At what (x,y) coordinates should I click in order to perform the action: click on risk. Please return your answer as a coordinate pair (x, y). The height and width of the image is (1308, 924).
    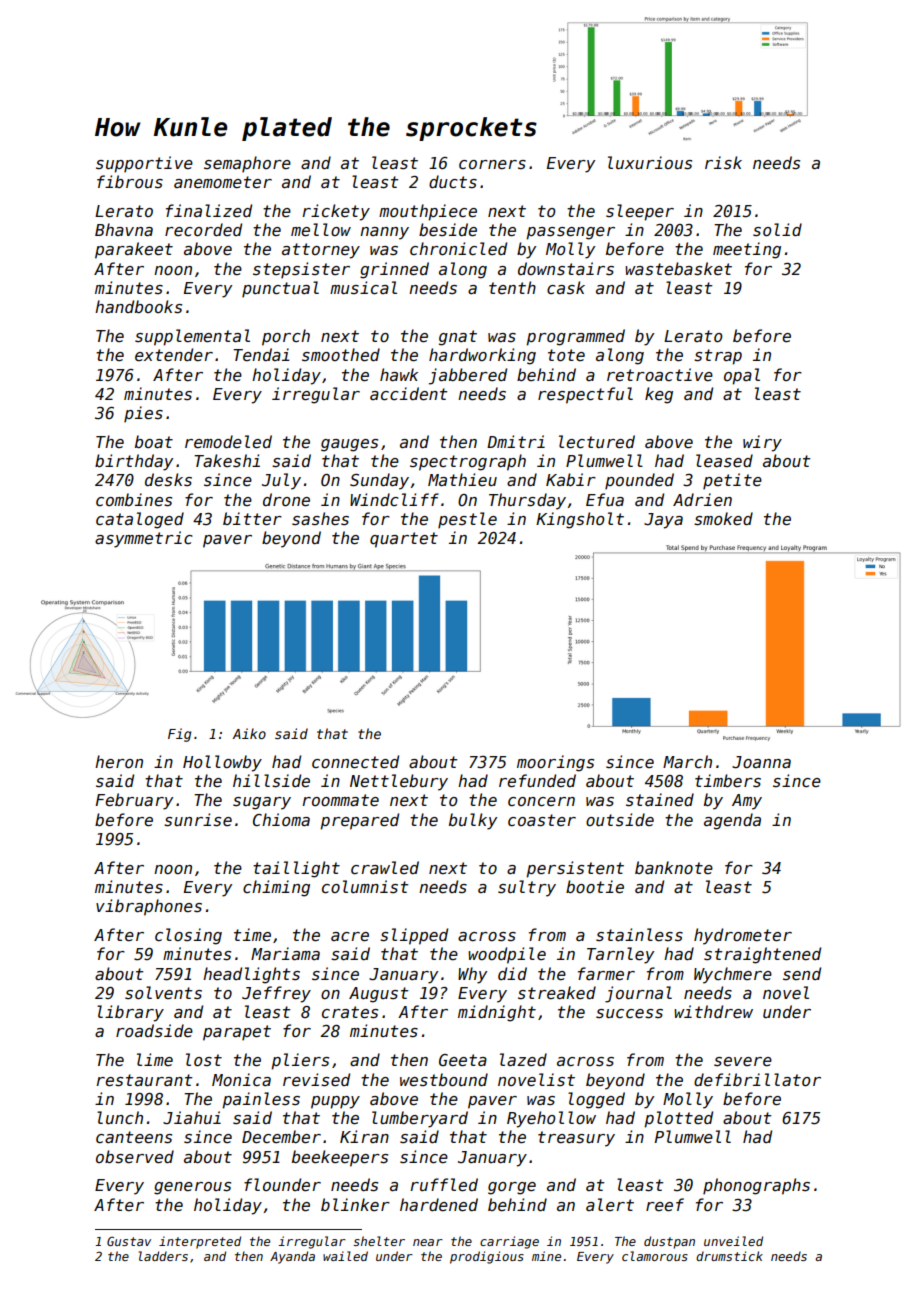
    Looking at the image, I should click on (723, 162).
